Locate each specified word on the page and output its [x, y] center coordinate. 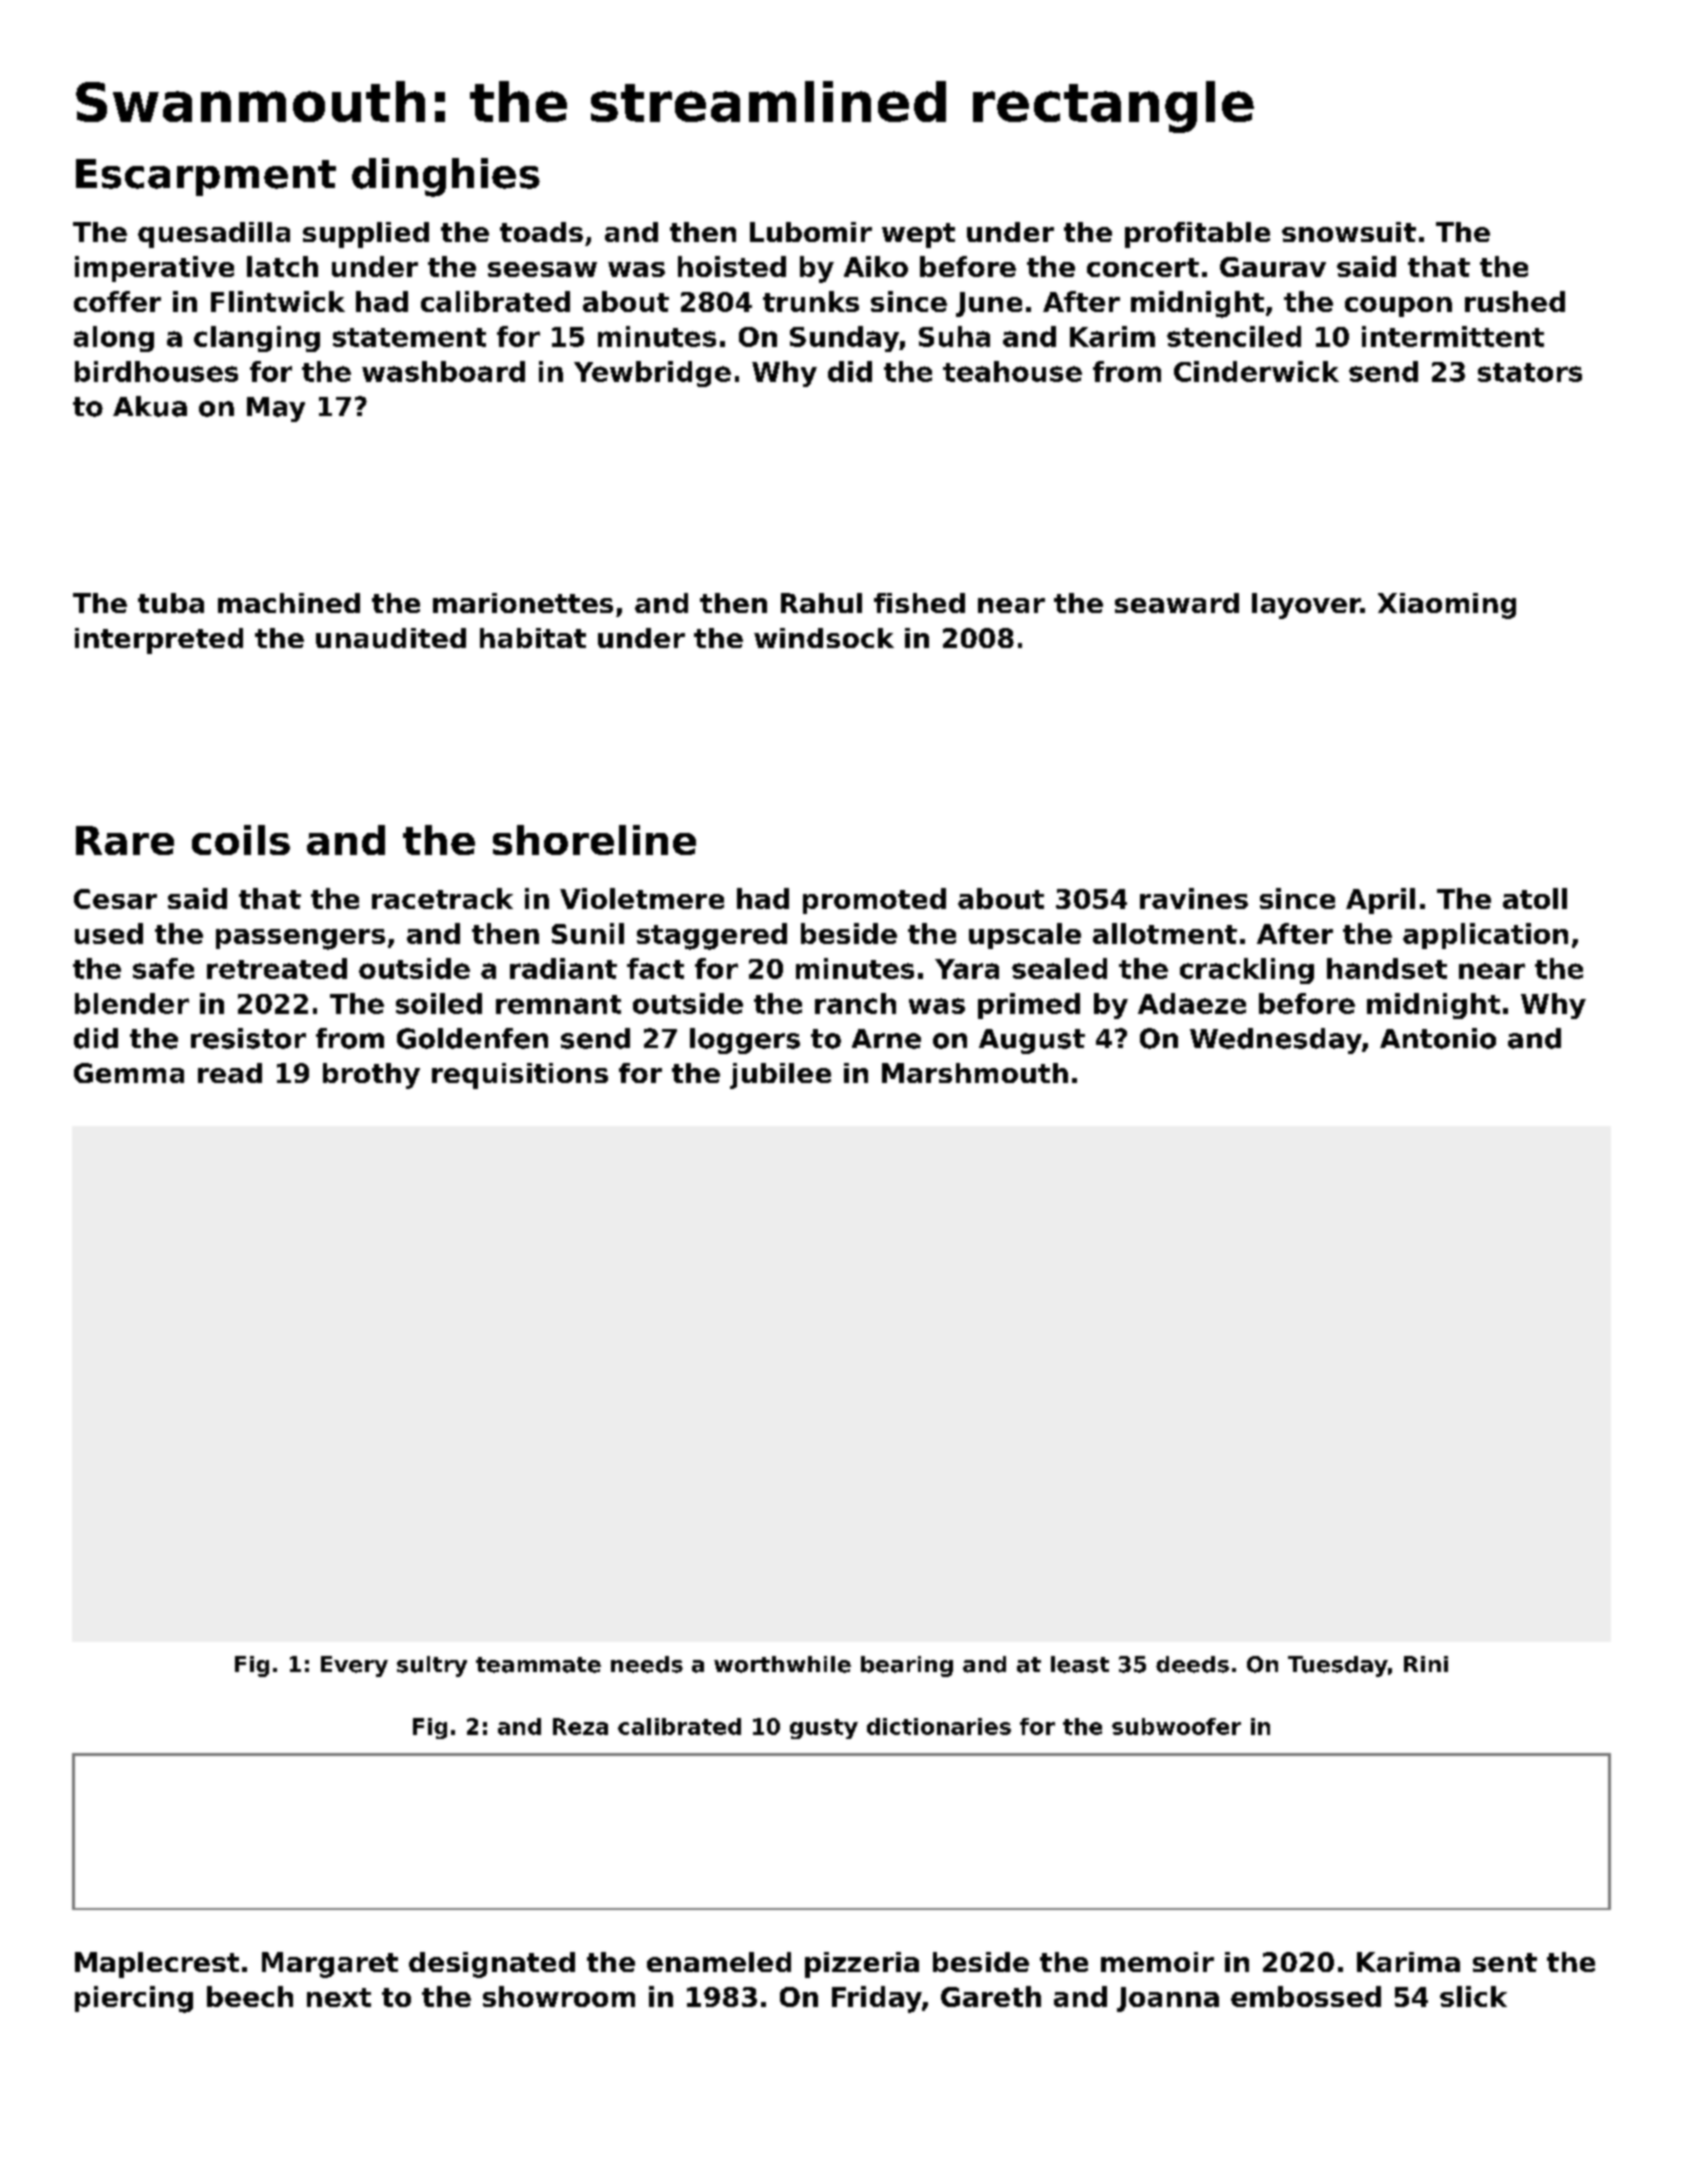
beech [250, 1996]
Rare [125, 840]
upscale [1025, 936]
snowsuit [1349, 232]
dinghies [446, 177]
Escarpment [206, 177]
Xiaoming [1447, 606]
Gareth [991, 1996]
